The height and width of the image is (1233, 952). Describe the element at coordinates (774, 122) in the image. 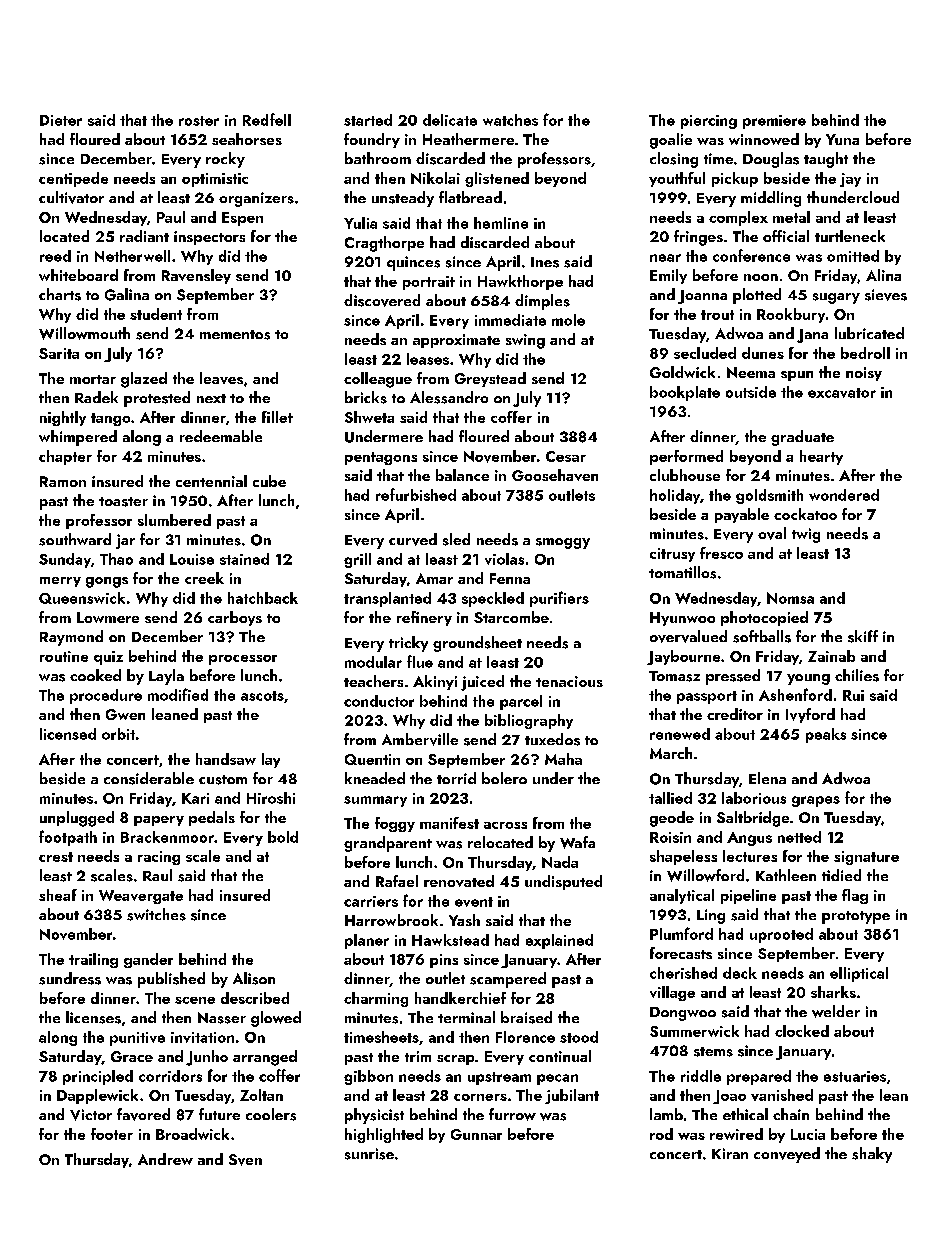

I see `premiere` at that location.
